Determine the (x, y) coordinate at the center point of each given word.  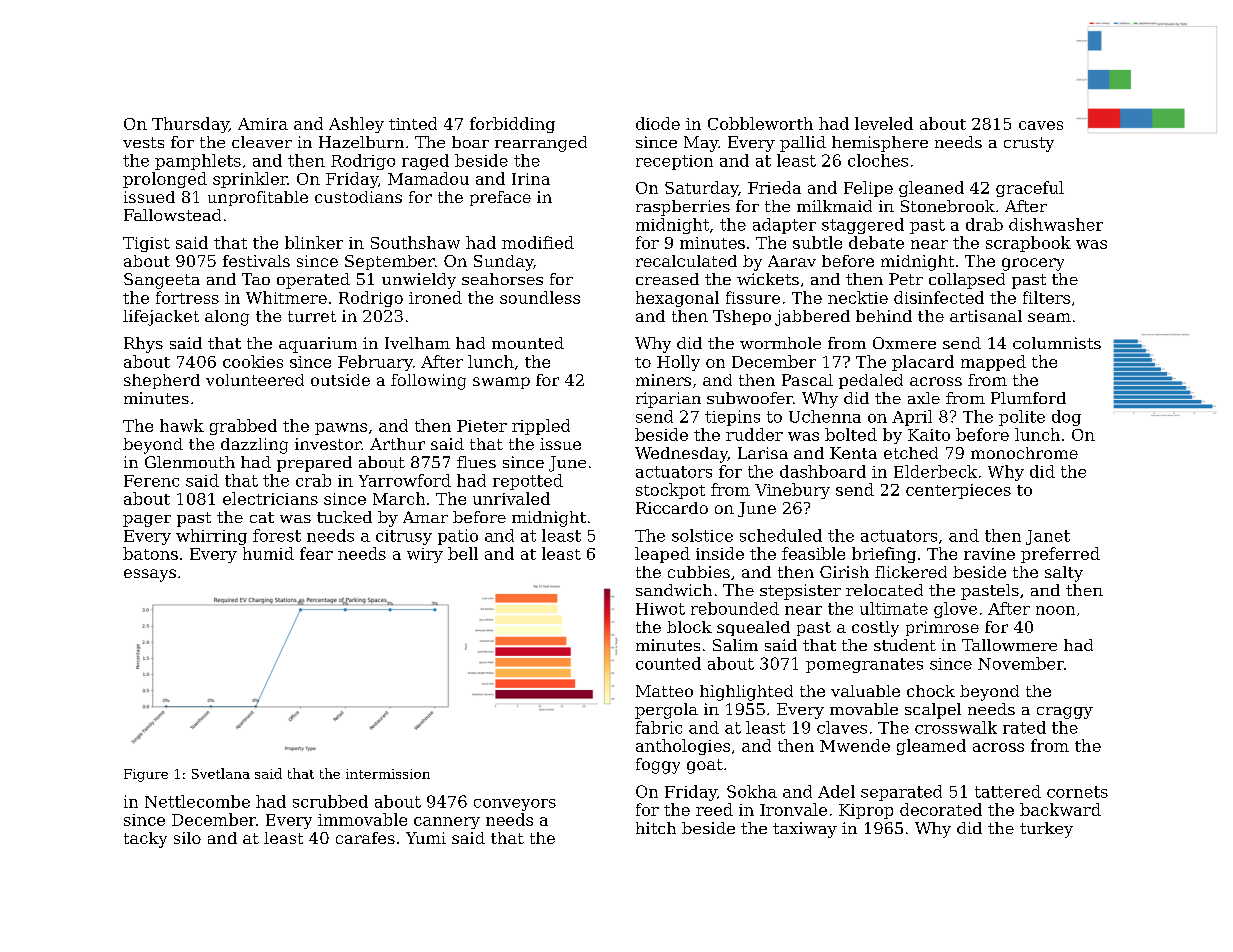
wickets (768, 279)
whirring (211, 537)
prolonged (165, 180)
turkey (1046, 830)
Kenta (853, 453)
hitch (656, 828)
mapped (993, 363)
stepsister (800, 592)
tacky (145, 840)
